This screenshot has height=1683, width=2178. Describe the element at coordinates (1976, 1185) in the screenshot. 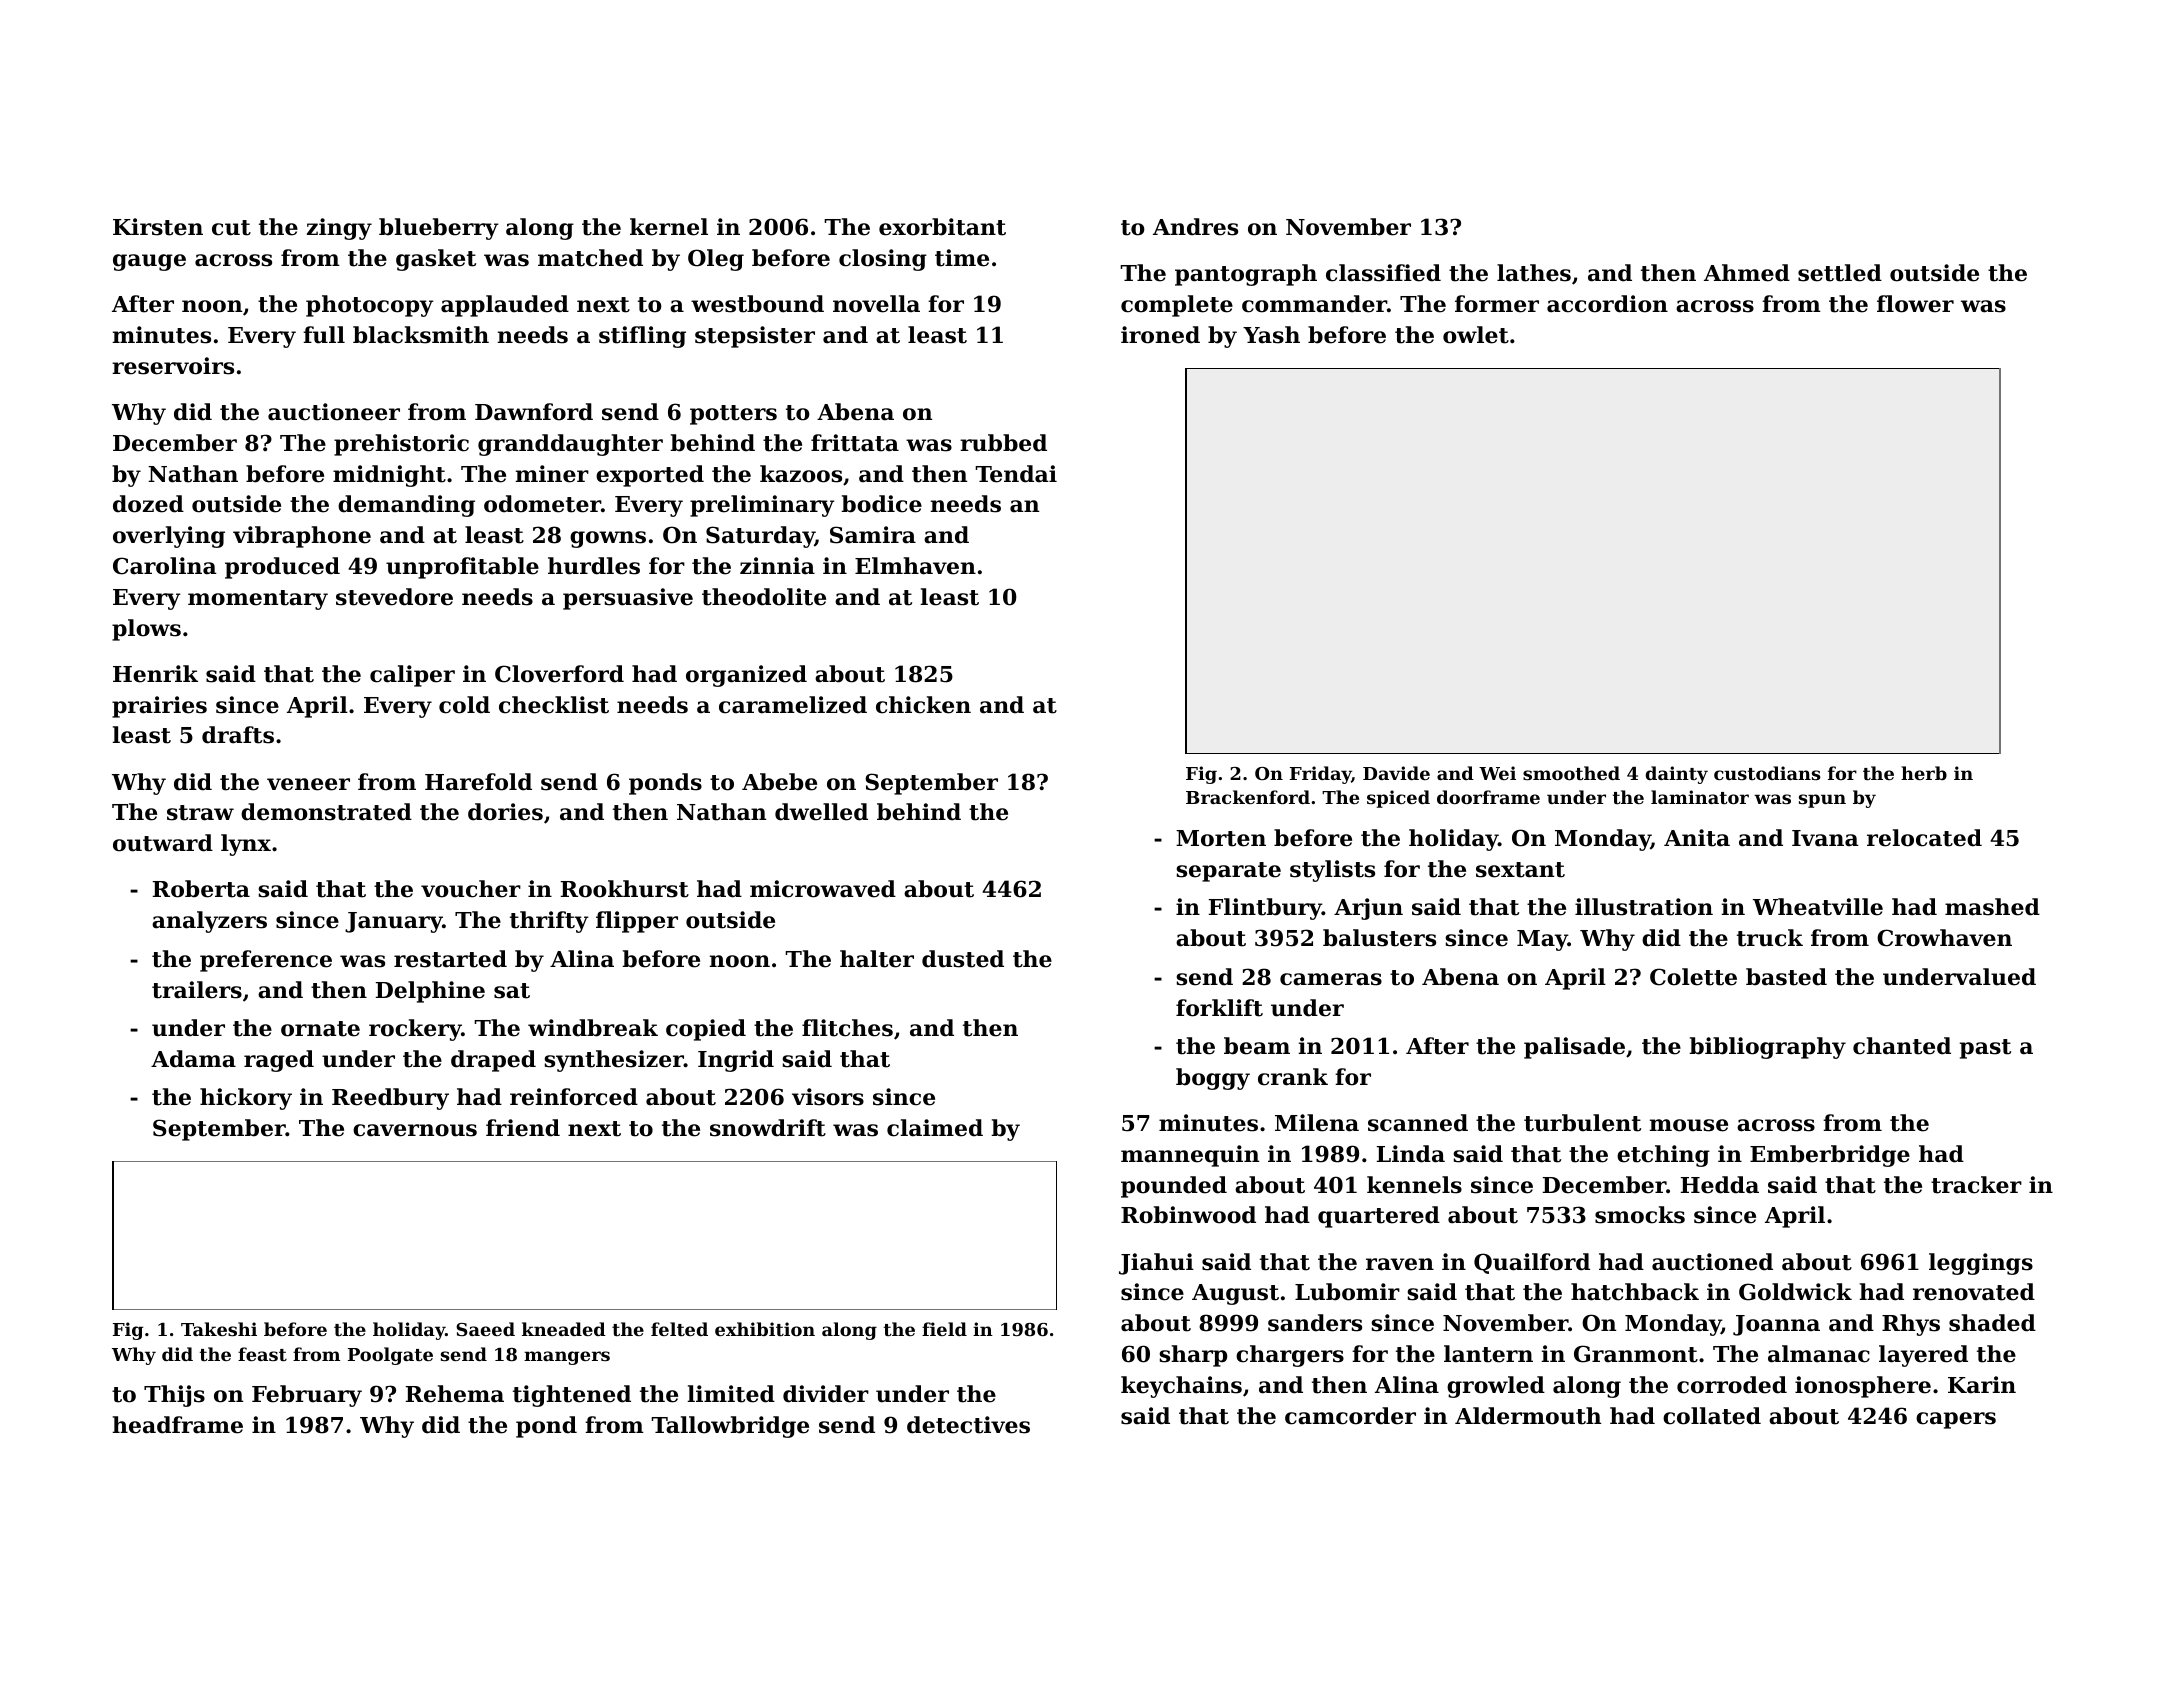

I see `tracker` at that location.
